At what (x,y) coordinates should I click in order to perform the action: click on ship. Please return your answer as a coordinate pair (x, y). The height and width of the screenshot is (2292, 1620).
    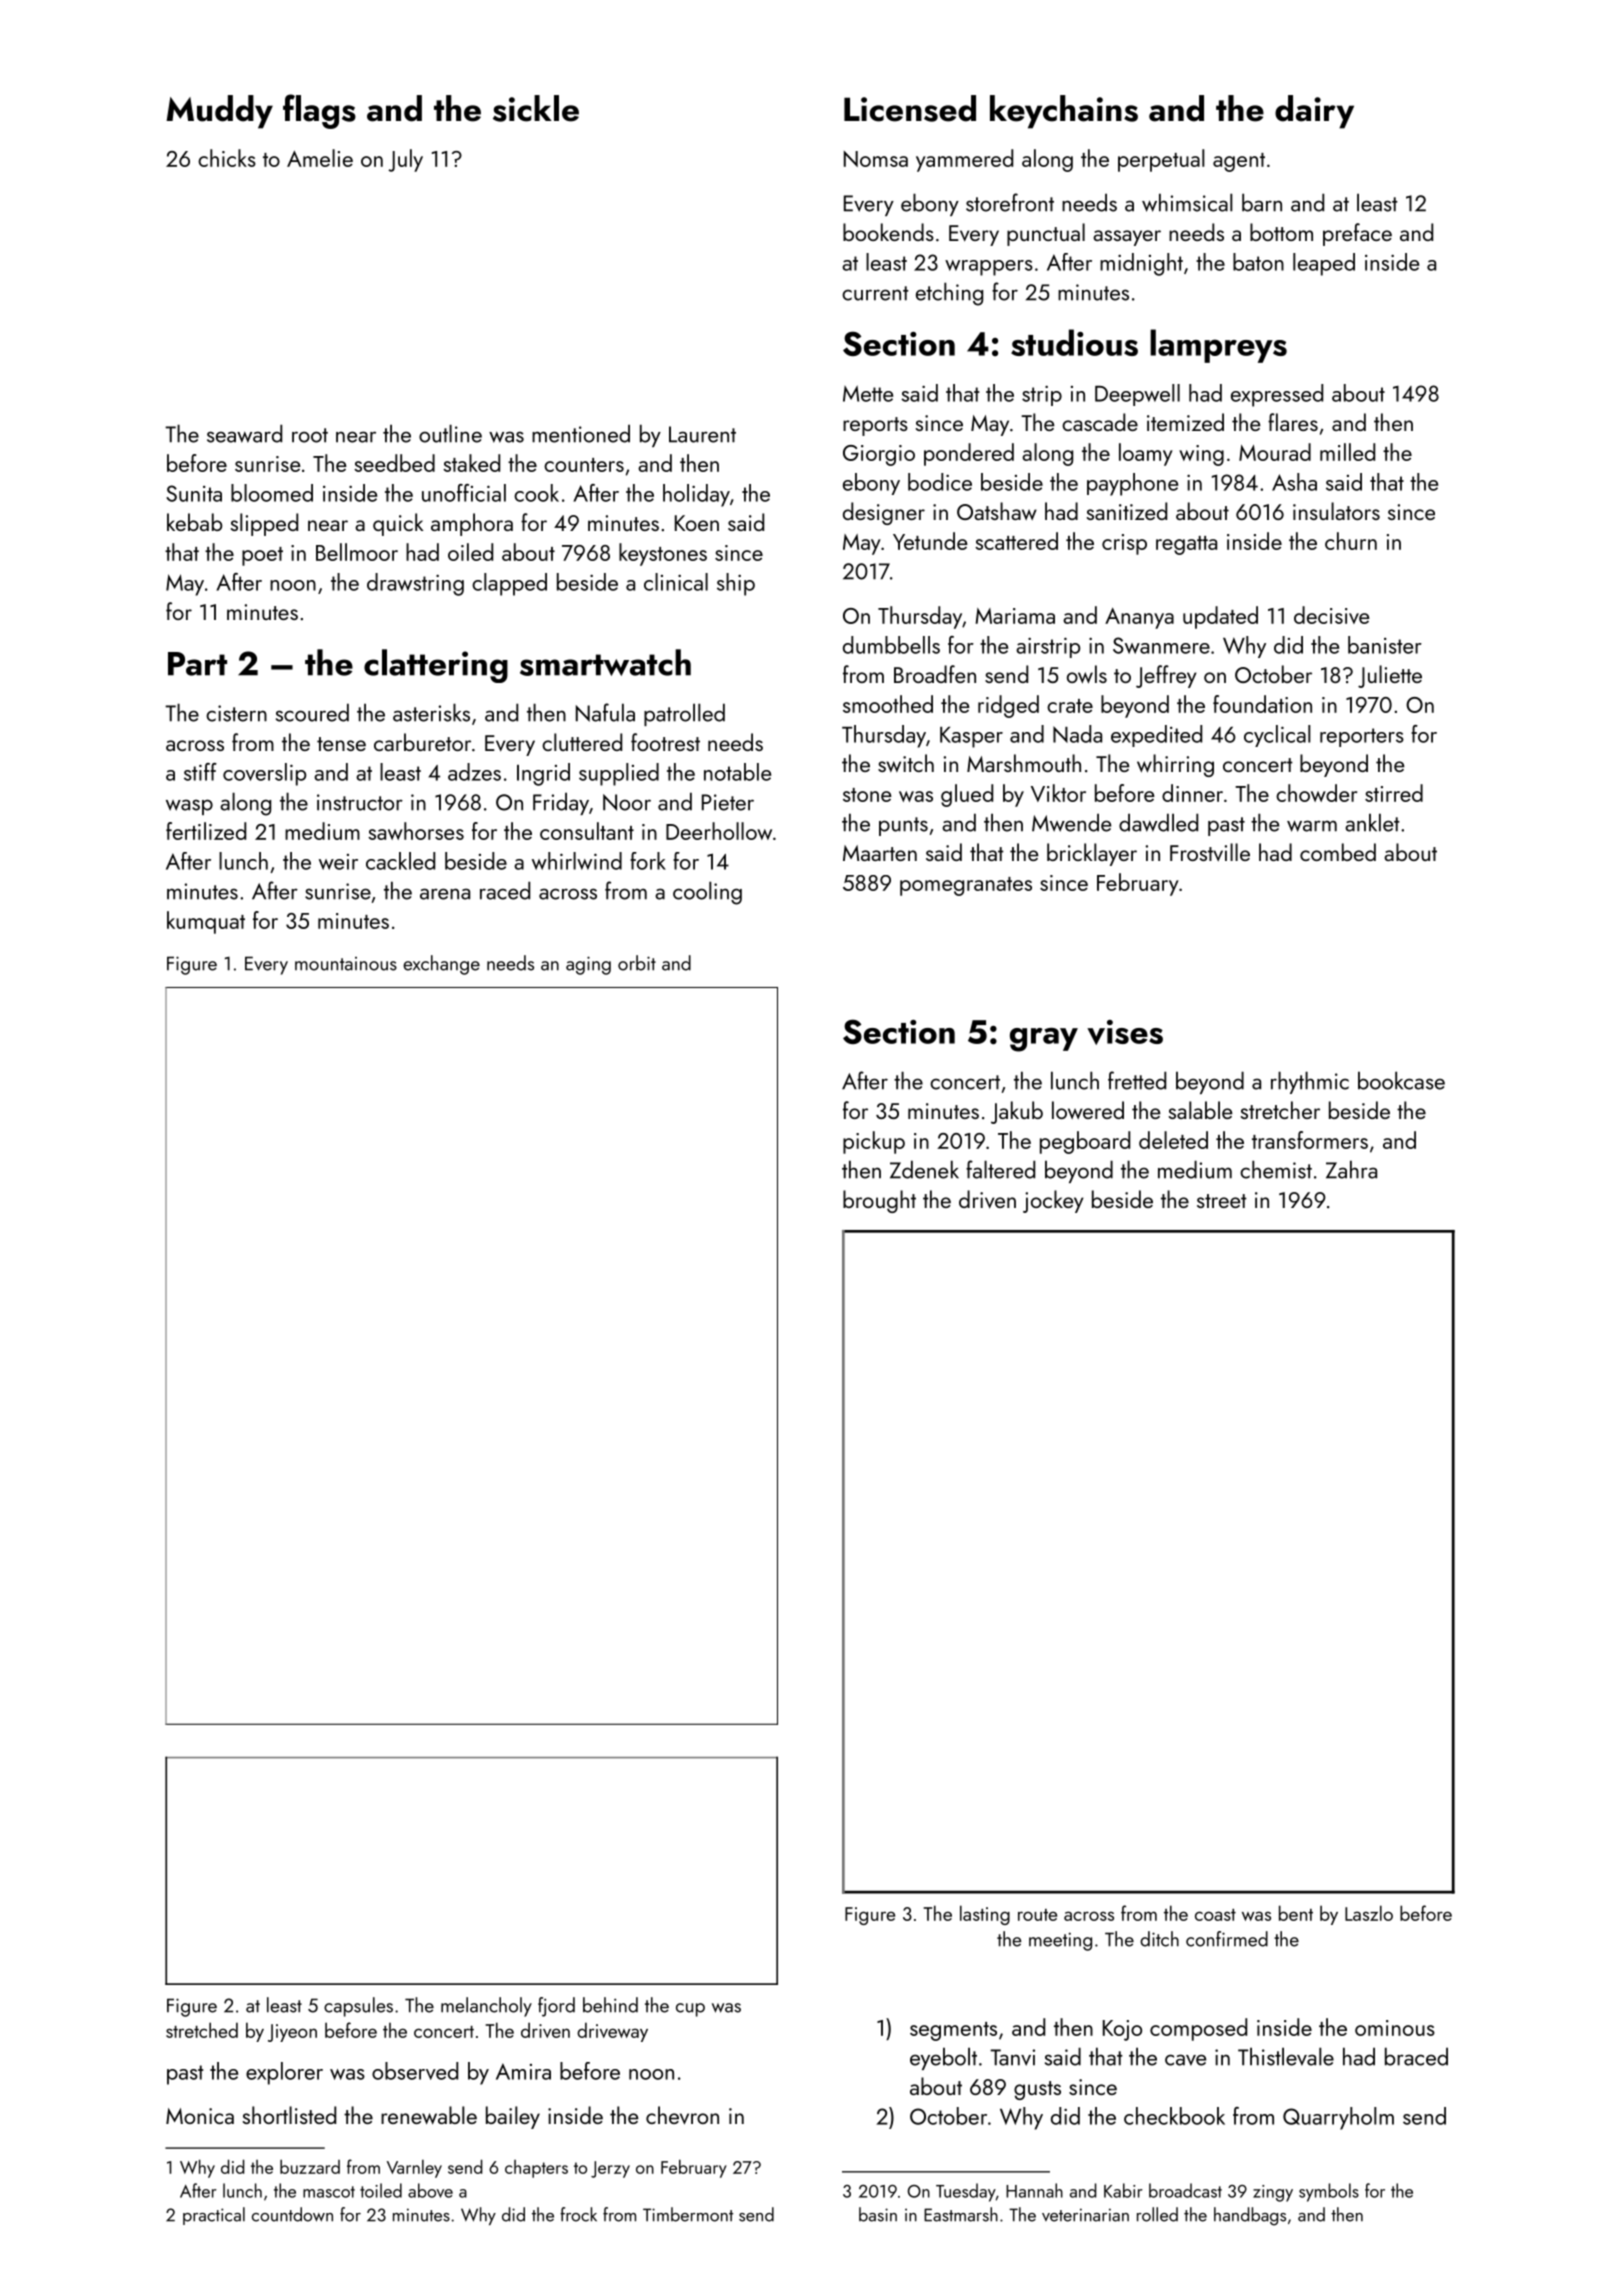
    Looking at the image, I should click on (736, 584).
